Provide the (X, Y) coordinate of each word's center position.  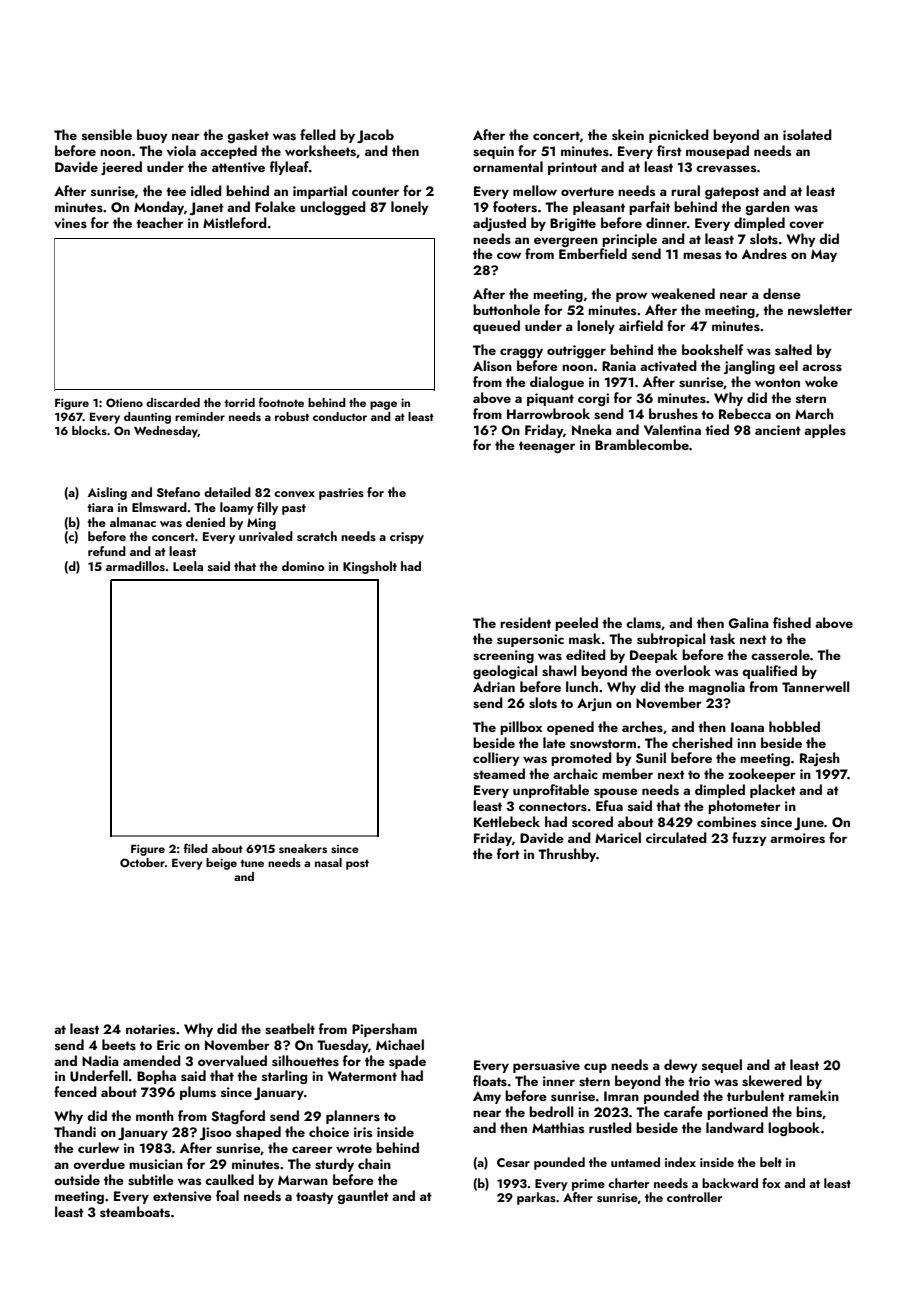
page (383, 405)
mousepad (717, 152)
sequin (493, 152)
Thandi (75, 1131)
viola (181, 150)
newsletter (820, 310)
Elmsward (159, 507)
